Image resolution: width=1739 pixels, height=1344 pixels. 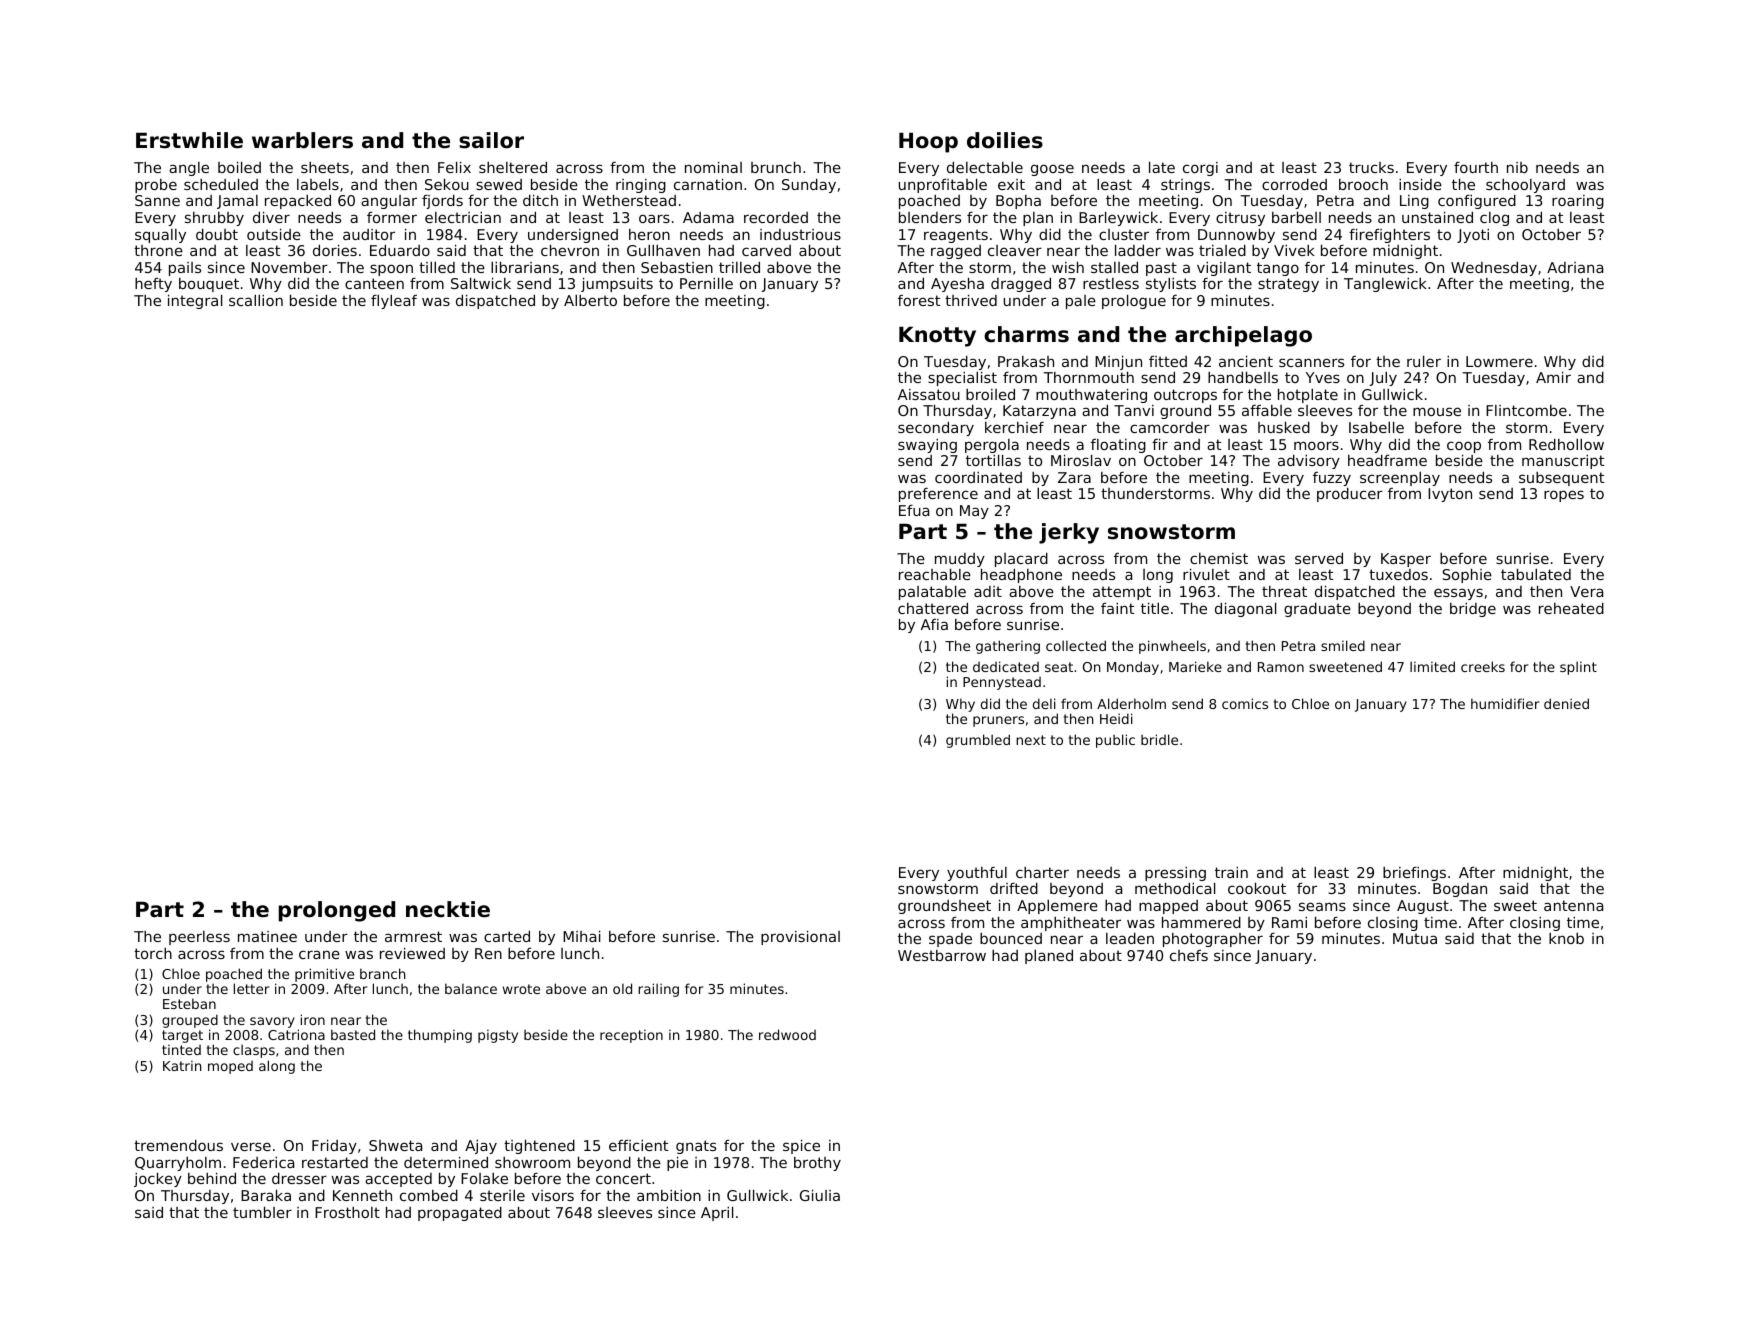 I want to click on bridle, so click(x=1159, y=739).
